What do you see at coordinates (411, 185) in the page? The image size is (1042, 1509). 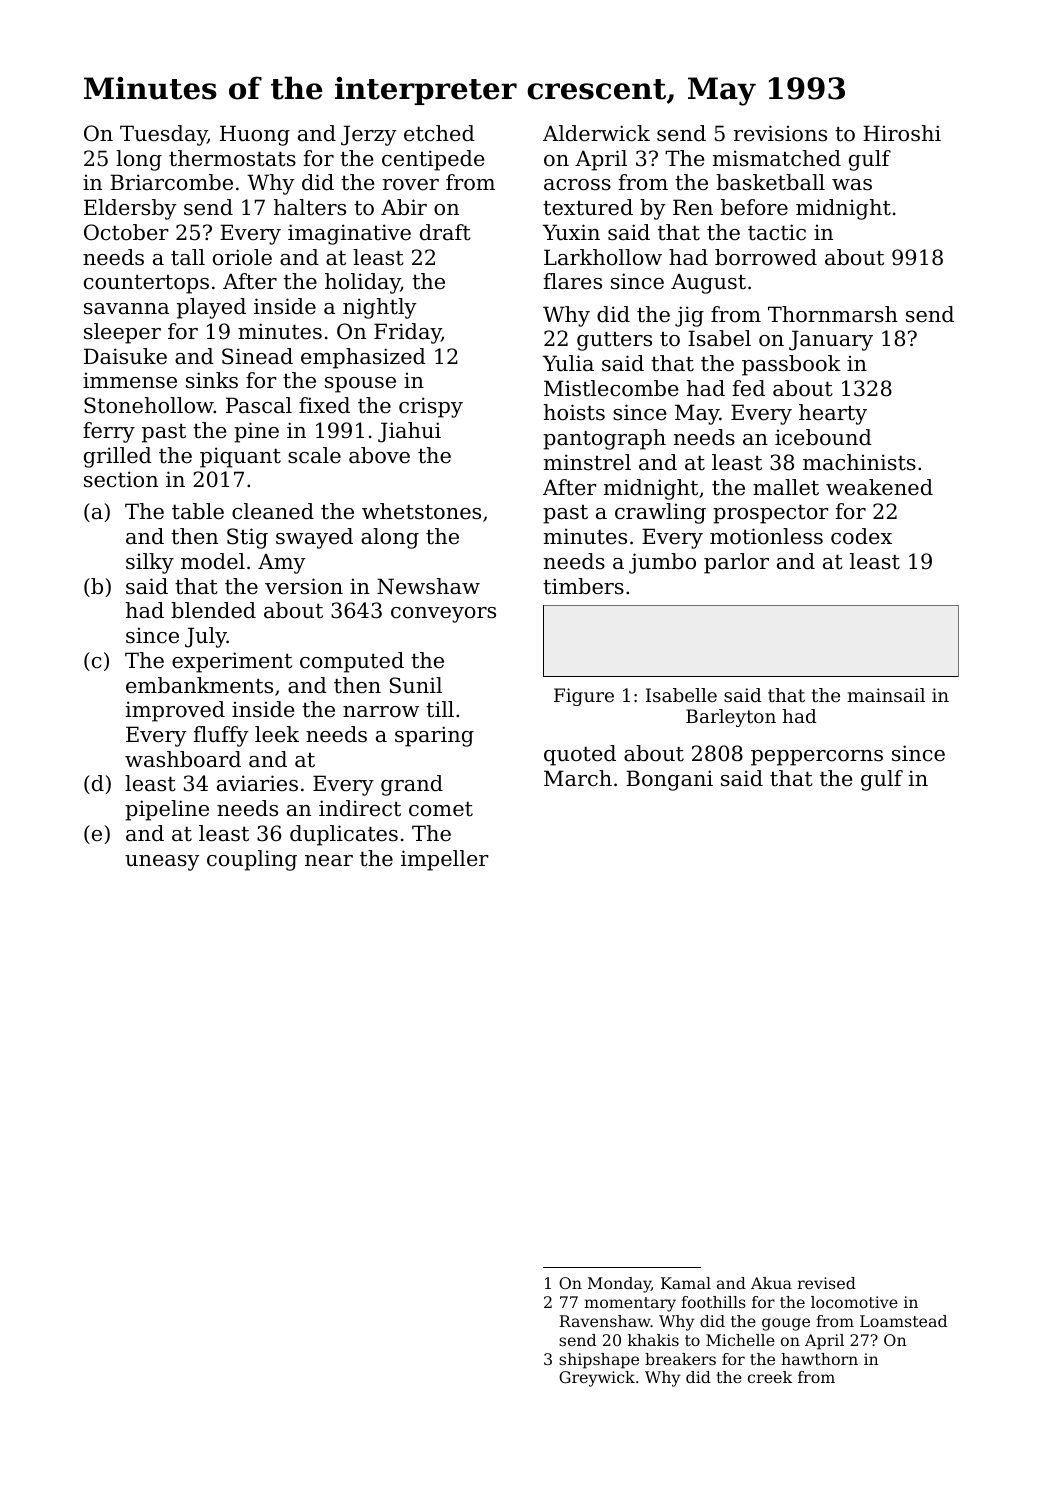 I see `rover` at bounding box center [411, 185].
